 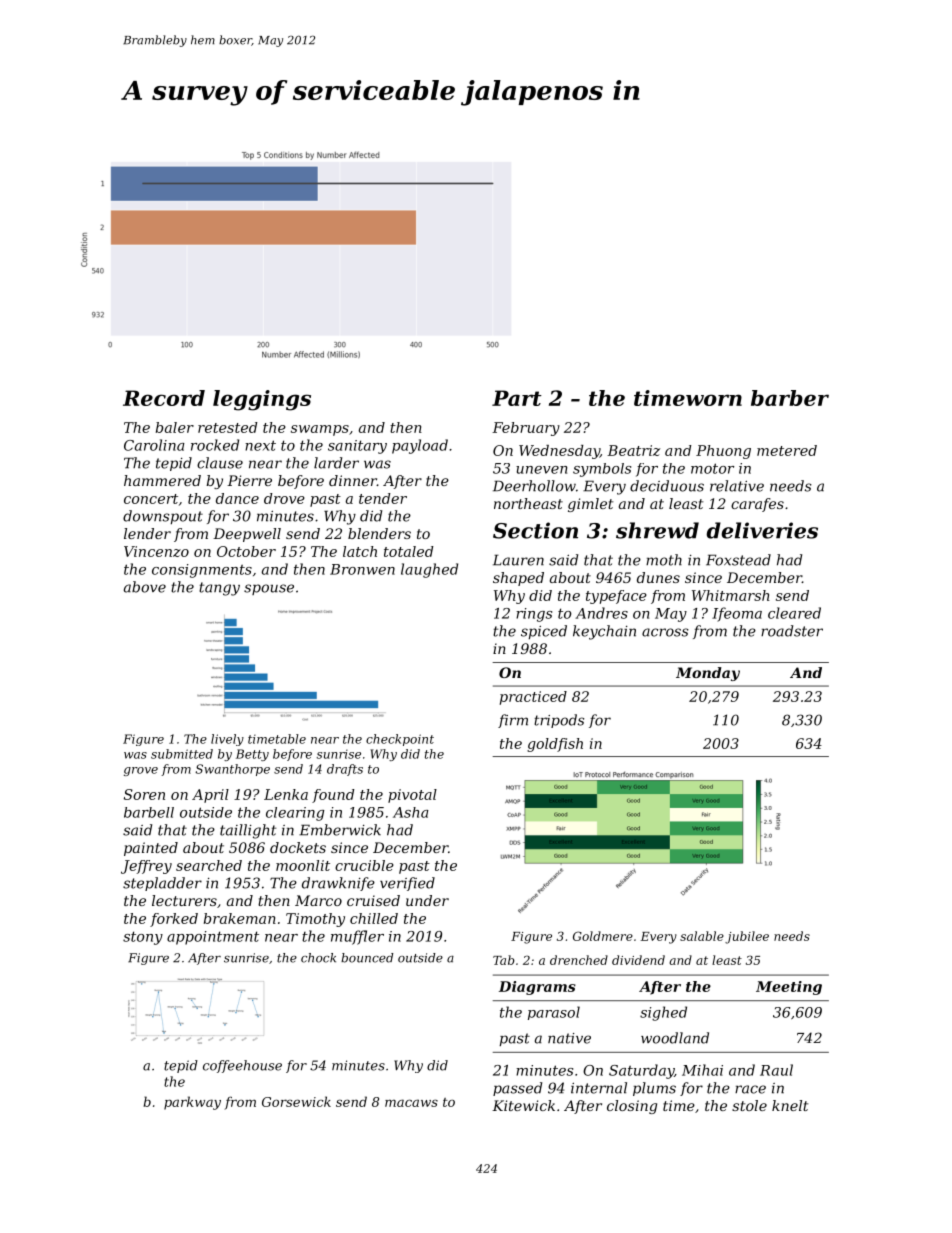 What do you see at coordinates (533, 698) in the screenshot?
I see `practiced` at bounding box center [533, 698].
